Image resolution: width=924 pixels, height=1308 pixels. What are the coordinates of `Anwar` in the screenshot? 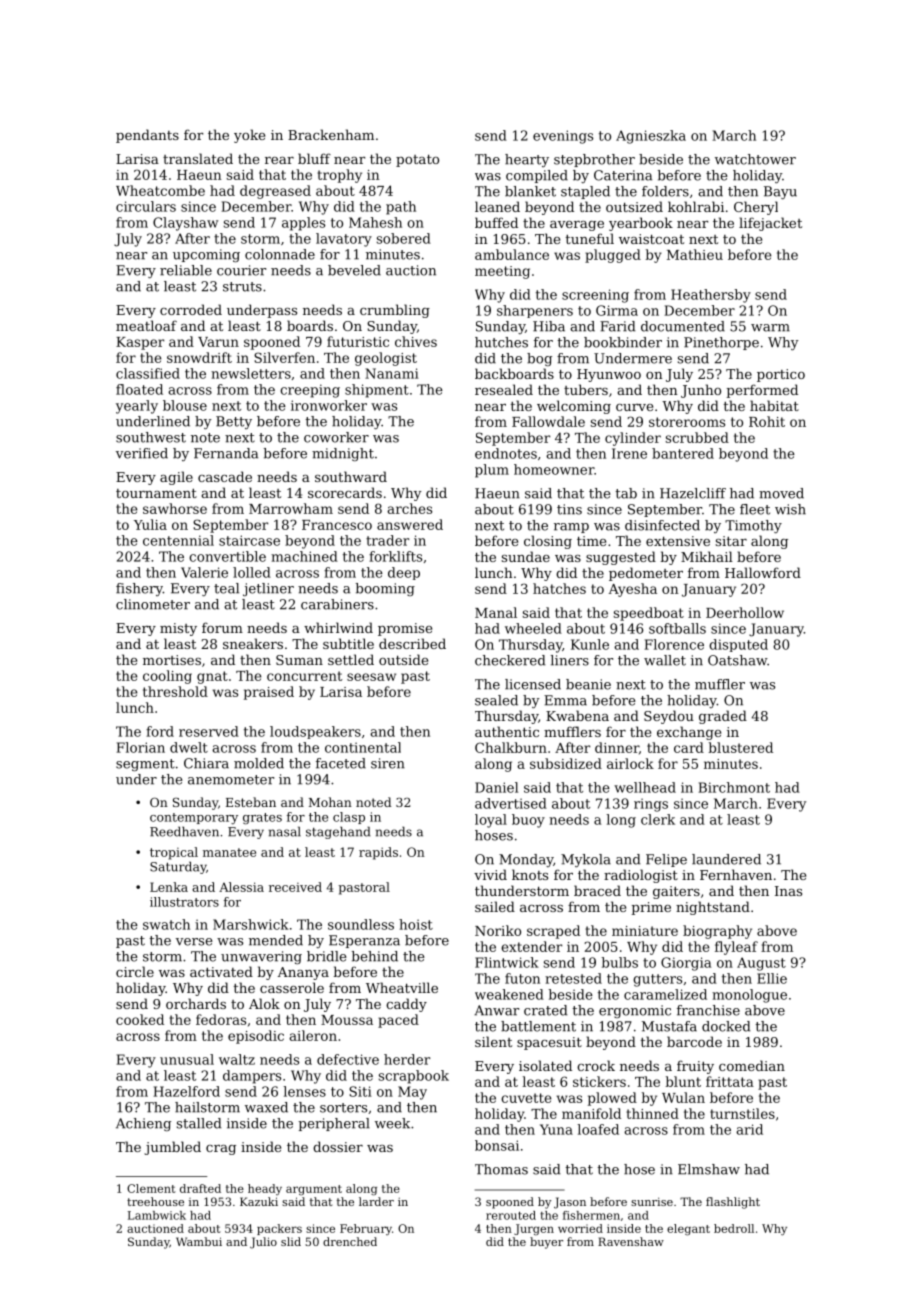 It's located at (496, 1010).
